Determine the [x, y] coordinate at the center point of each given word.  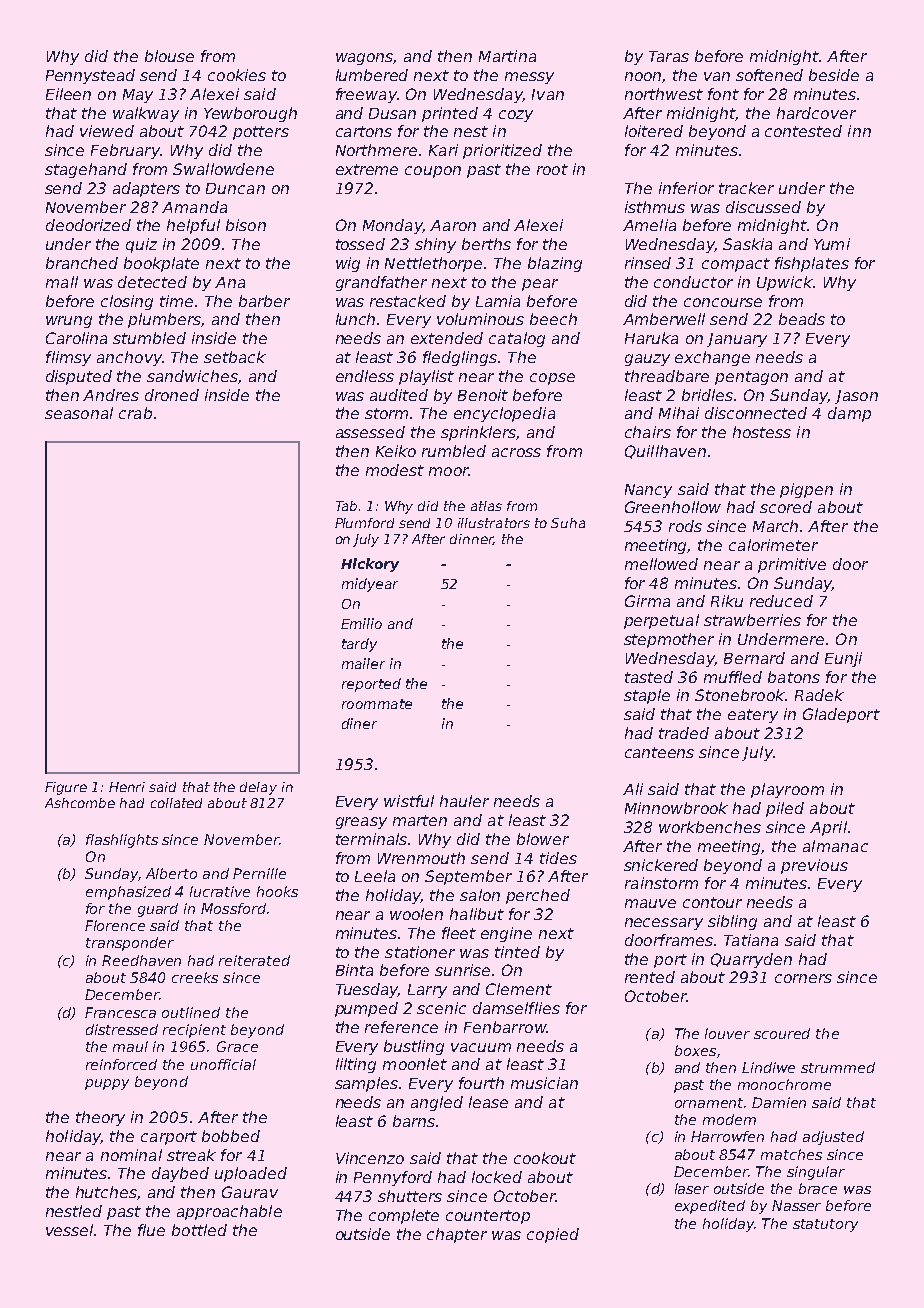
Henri [127, 787]
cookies [237, 75]
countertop [488, 1217]
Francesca [120, 1012]
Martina [507, 56]
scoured [782, 1033]
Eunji [843, 659]
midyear [370, 585]
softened [769, 75]
